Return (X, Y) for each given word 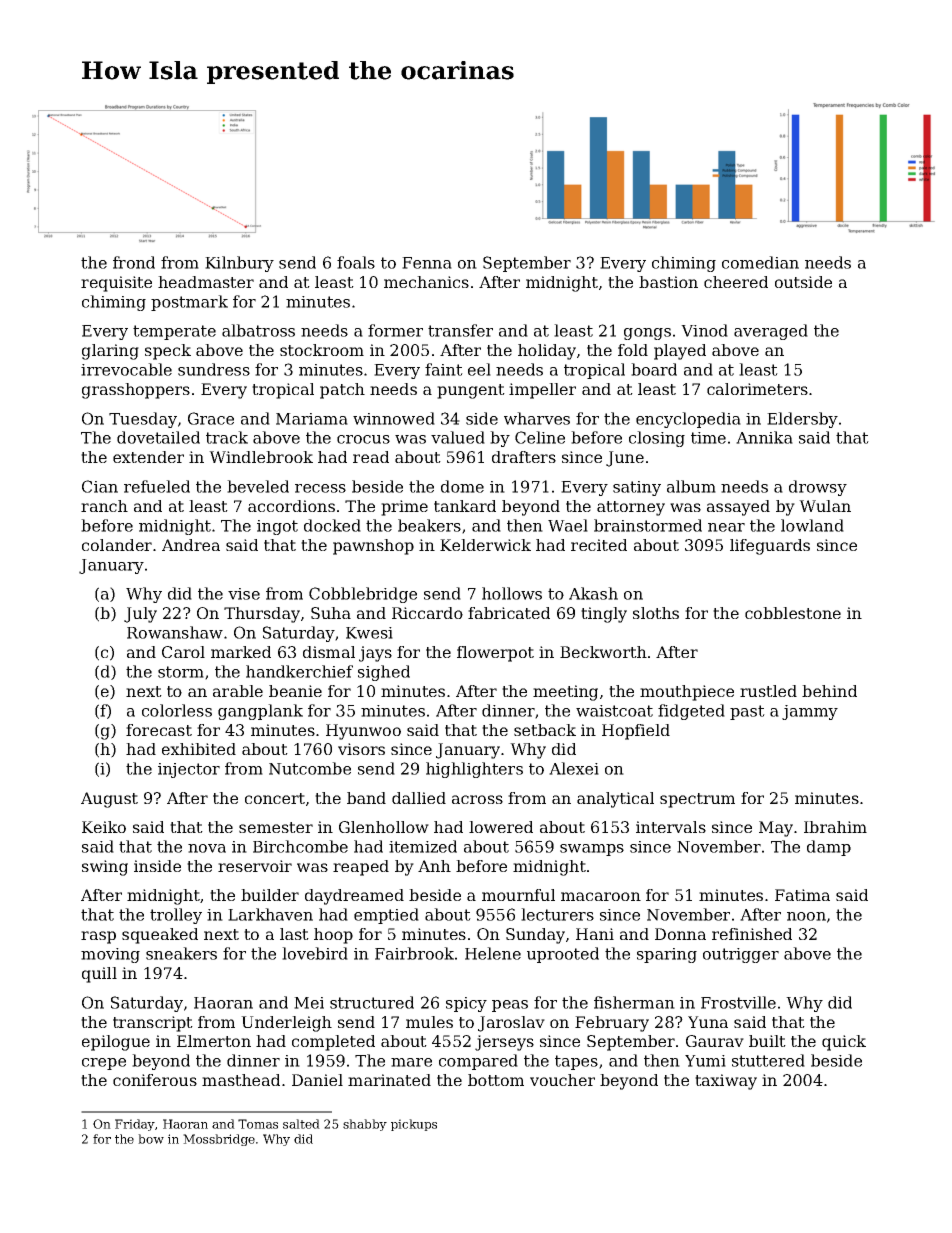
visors (361, 749)
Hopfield (636, 732)
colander (117, 545)
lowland (812, 525)
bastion (668, 282)
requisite (116, 284)
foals (356, 262)
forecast (159, 730)
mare (411, 1062)
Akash (593, 593)
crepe (104, 1064)
